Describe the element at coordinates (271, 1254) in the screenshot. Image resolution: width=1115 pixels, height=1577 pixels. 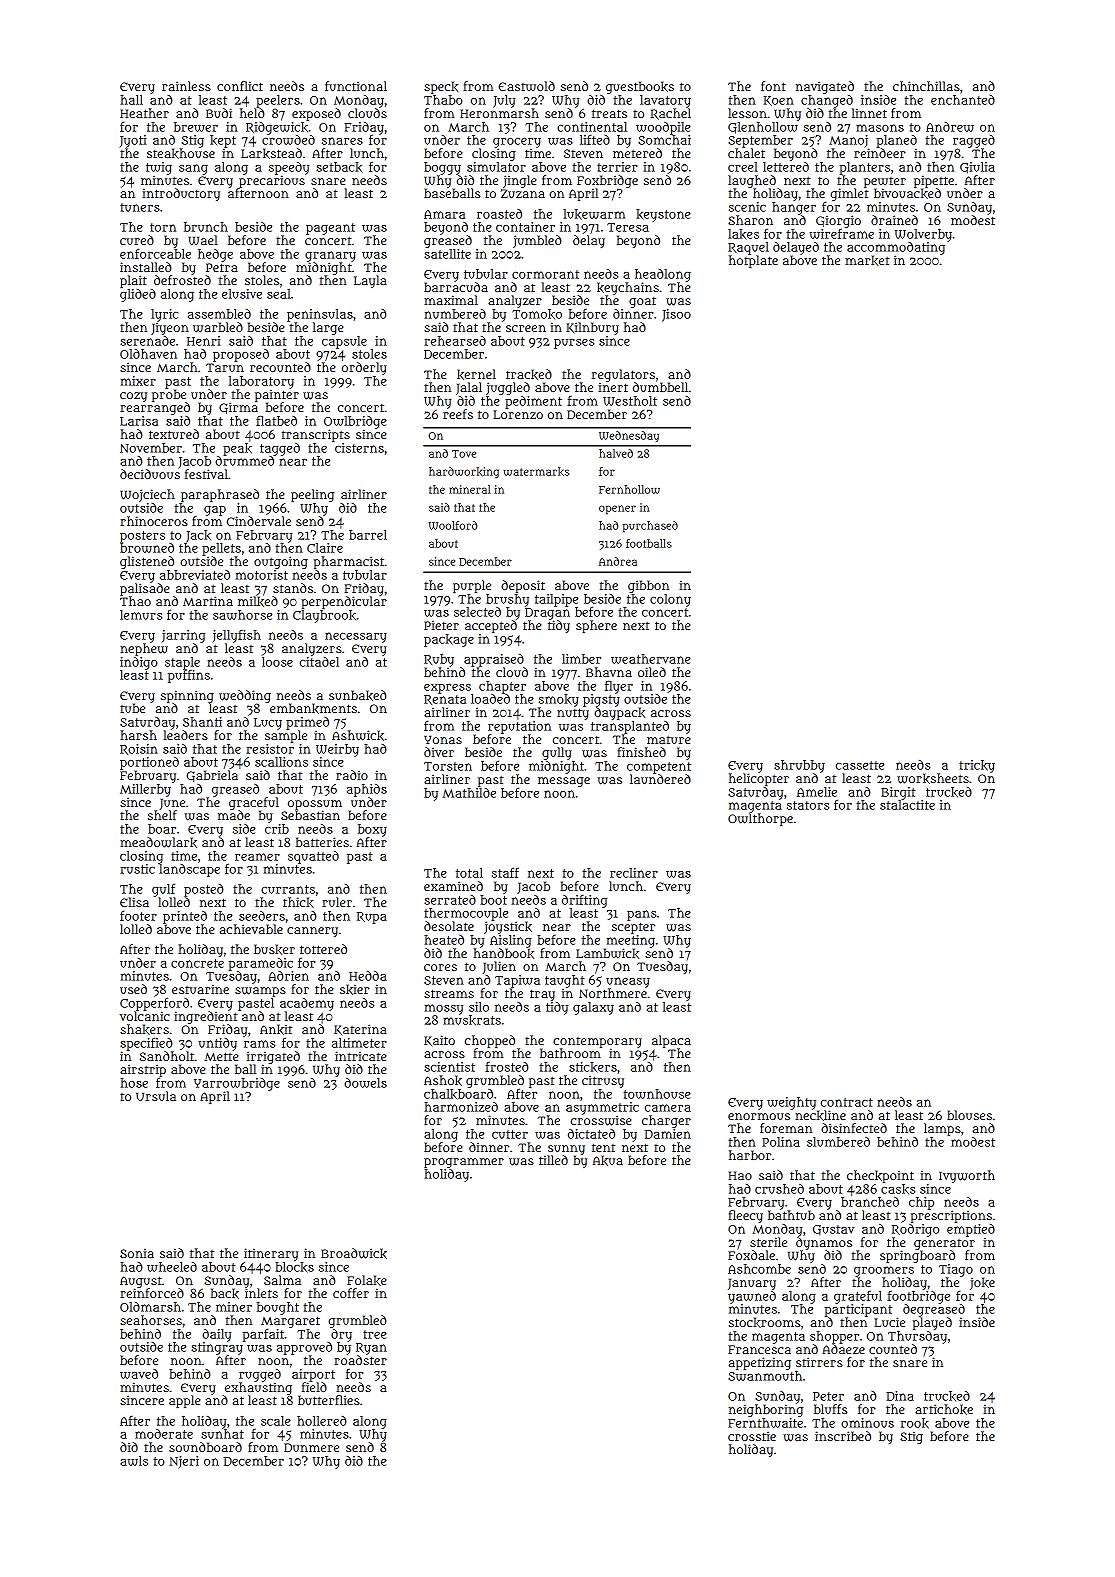
I see `itinerary` at that location.
